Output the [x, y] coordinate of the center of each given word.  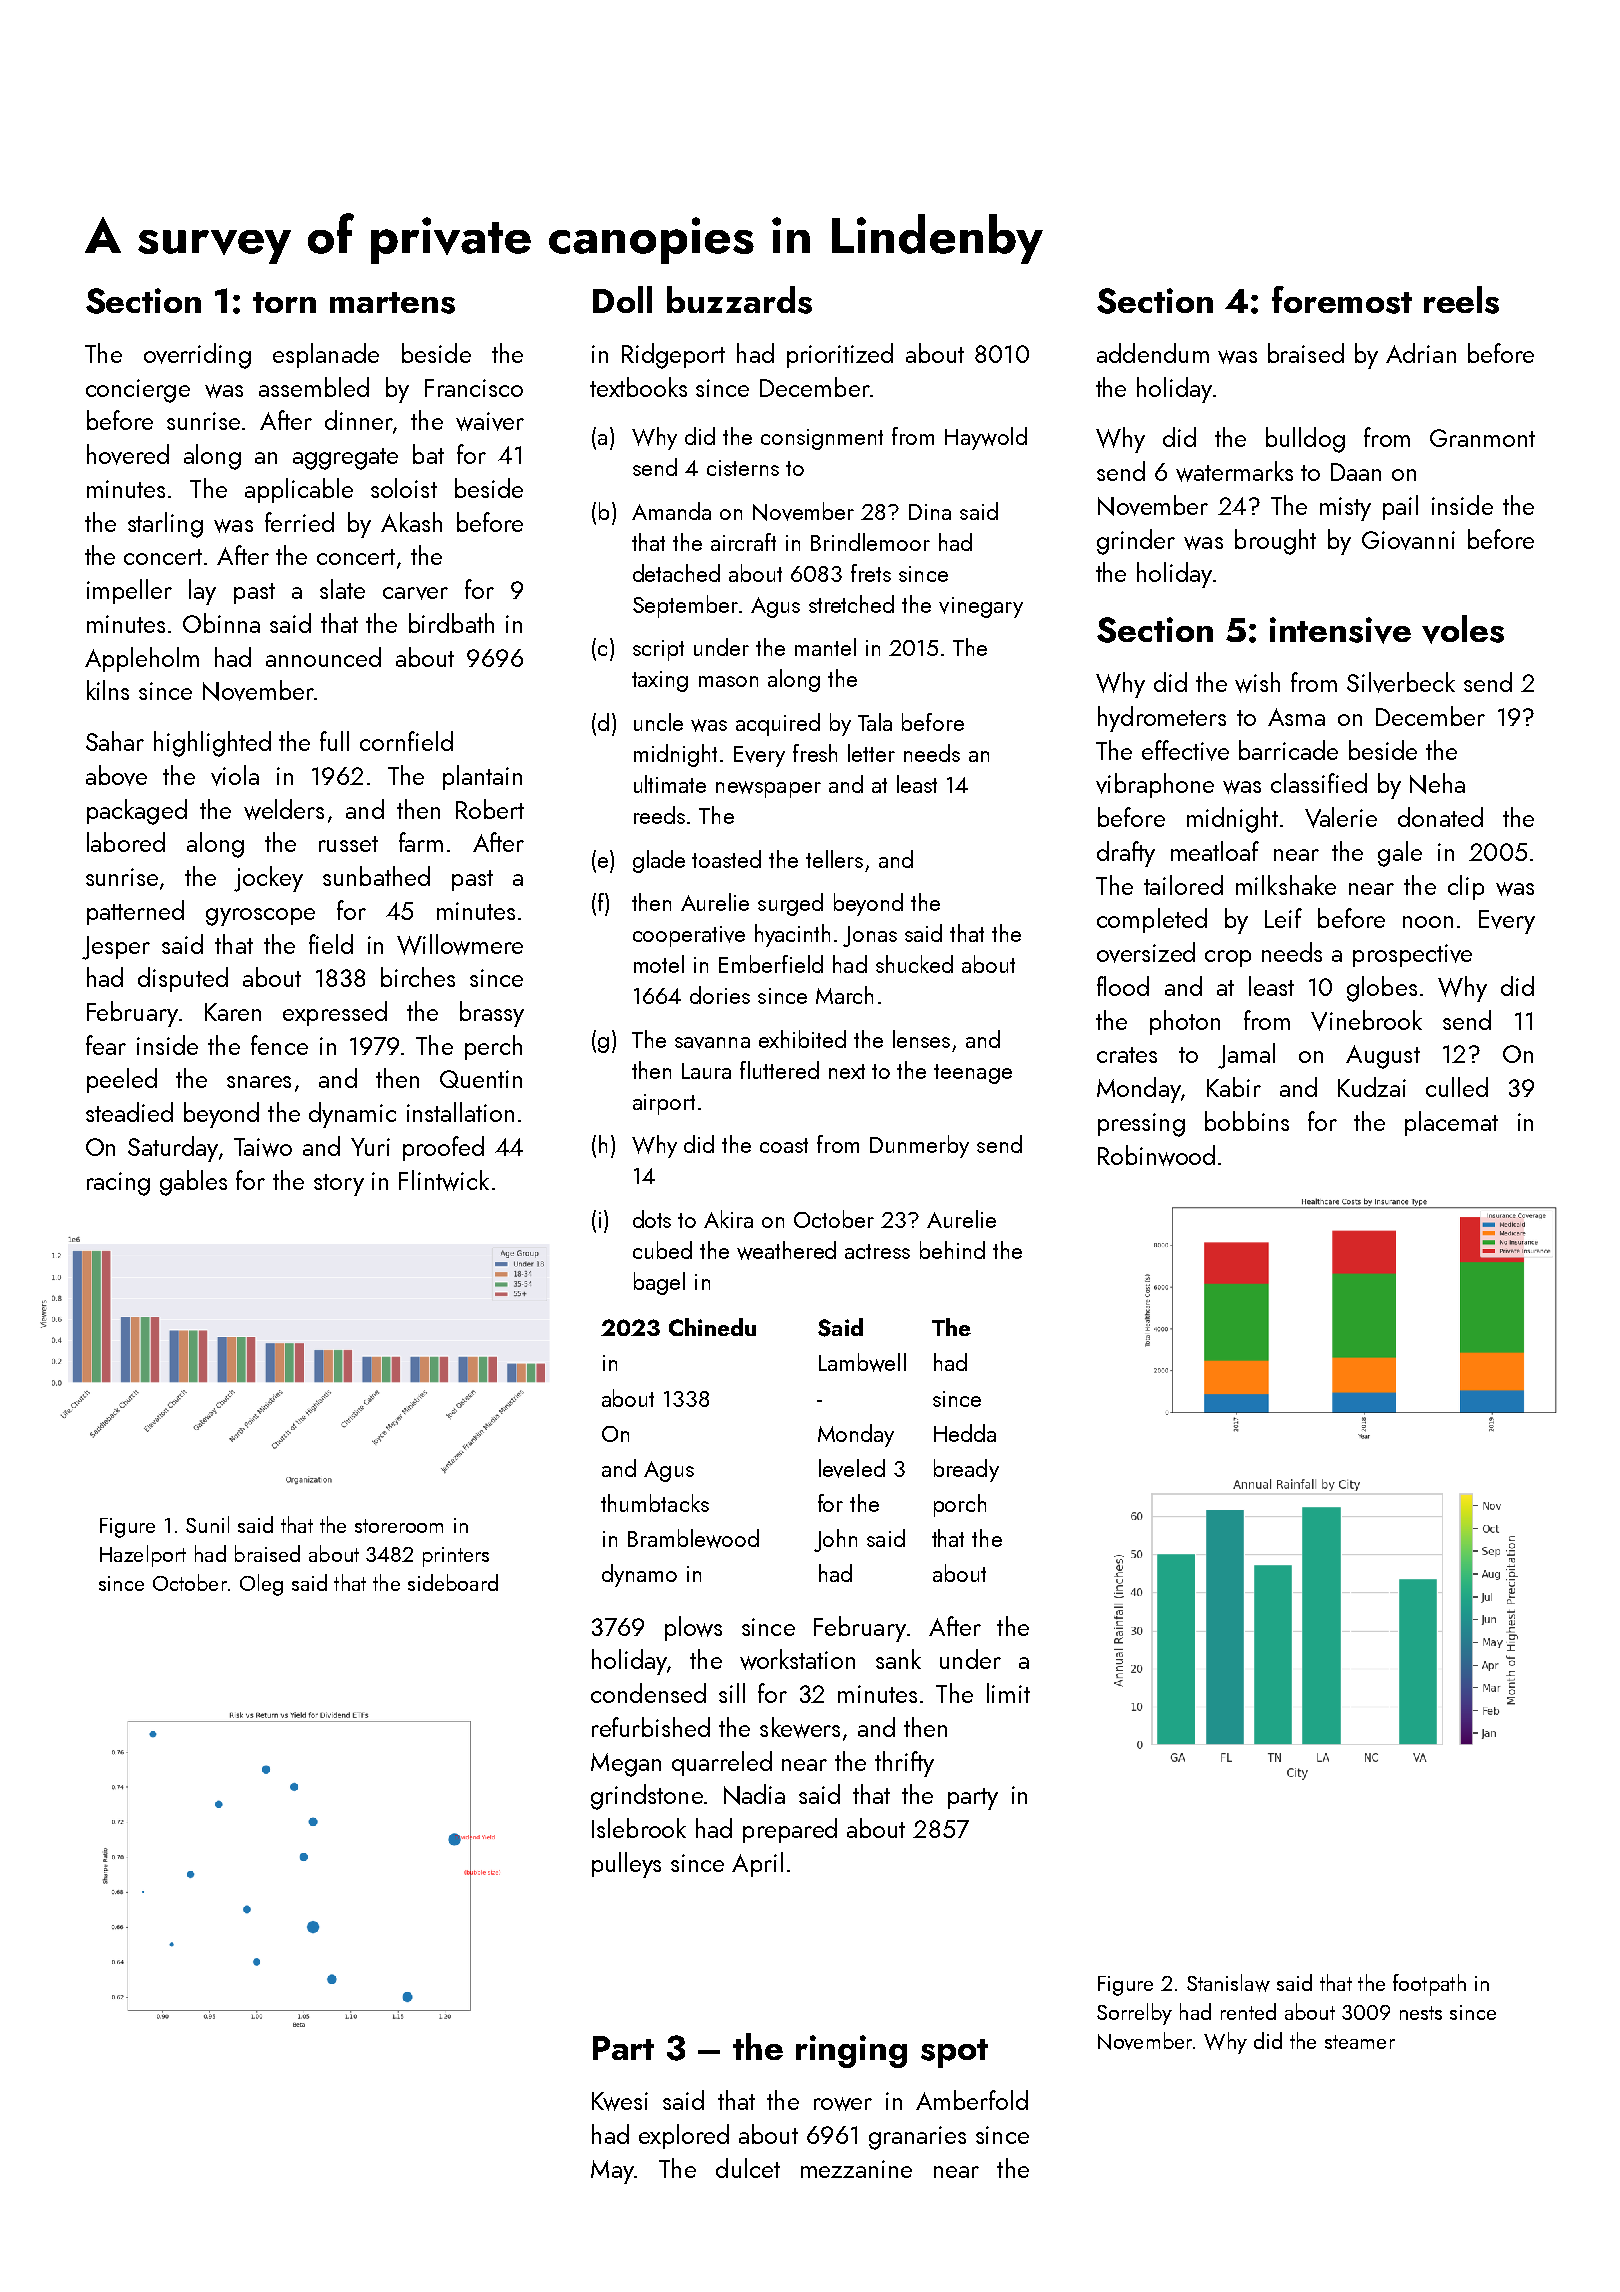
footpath [1429, 1985]
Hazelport [143, 1556]
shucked [914, 964]
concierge [138, 391]
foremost [1342, 300]
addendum [1153, 353]
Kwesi [620, 2101]
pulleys [626, 1865]
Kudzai [1372, 1087]
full [334, 741]
